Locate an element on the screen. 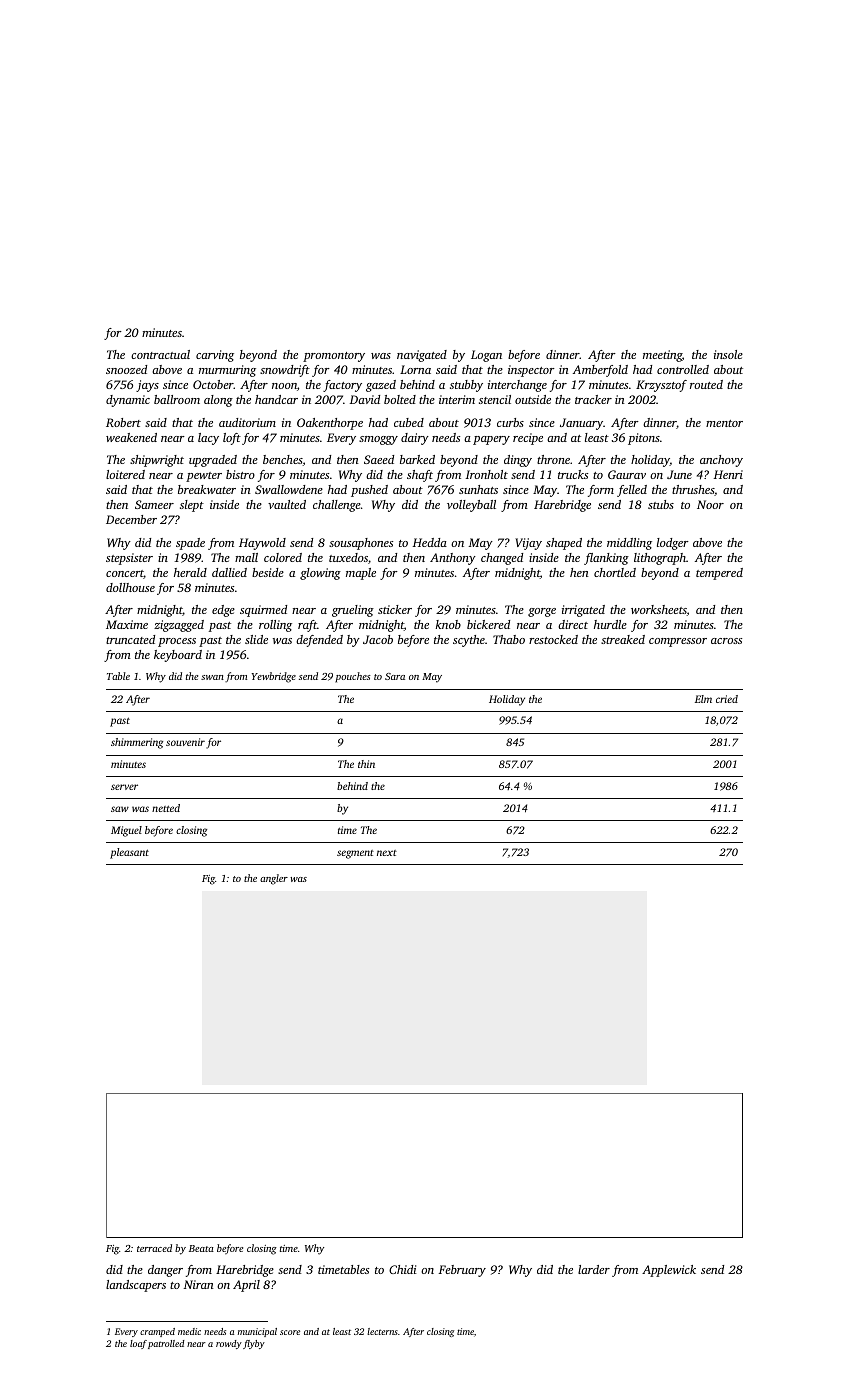 This screenshot has height=1400, width=849. Elm is located at coordinates (703, 699).
